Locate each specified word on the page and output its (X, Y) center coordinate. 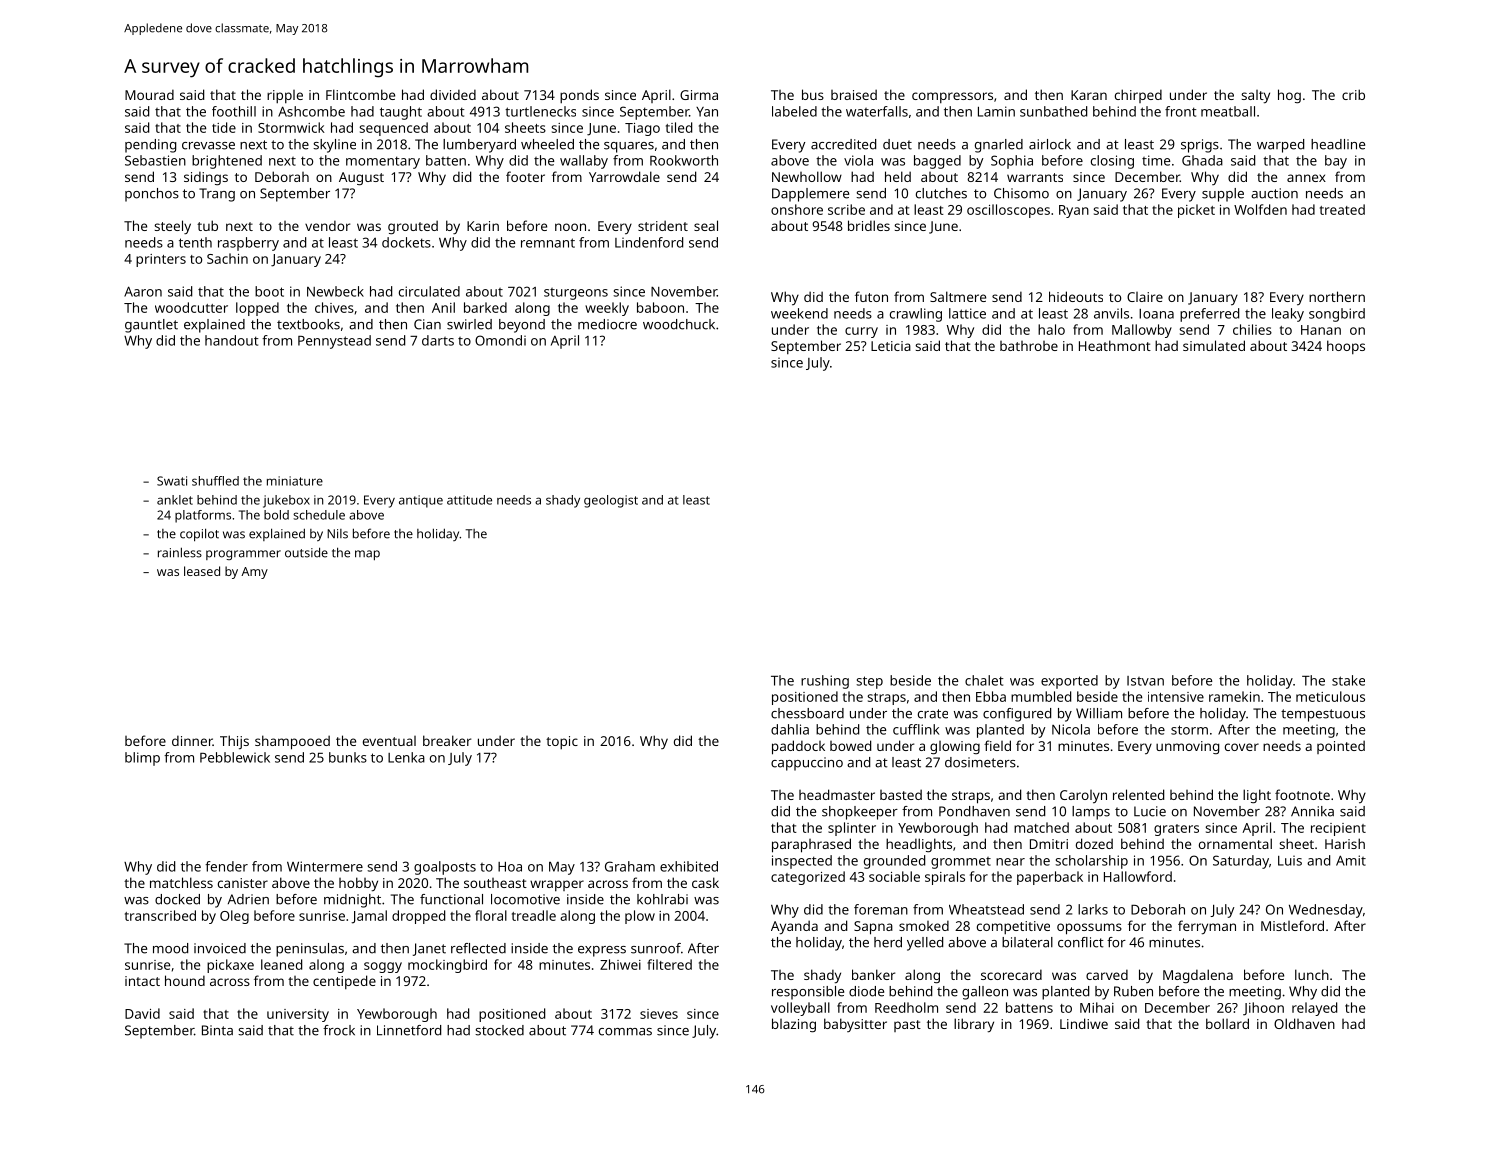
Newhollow (807, 176)
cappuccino (807, 764)
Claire (1145, 297)
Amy (254, 573)
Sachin (227, 258)
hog (1289, 96)
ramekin (1234, 696)
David (142, 1013)
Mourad (149, 94)
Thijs (234, 742)
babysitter (855, 1025)
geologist (611, 501)
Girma (699, 95)
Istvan (1145, 681)
